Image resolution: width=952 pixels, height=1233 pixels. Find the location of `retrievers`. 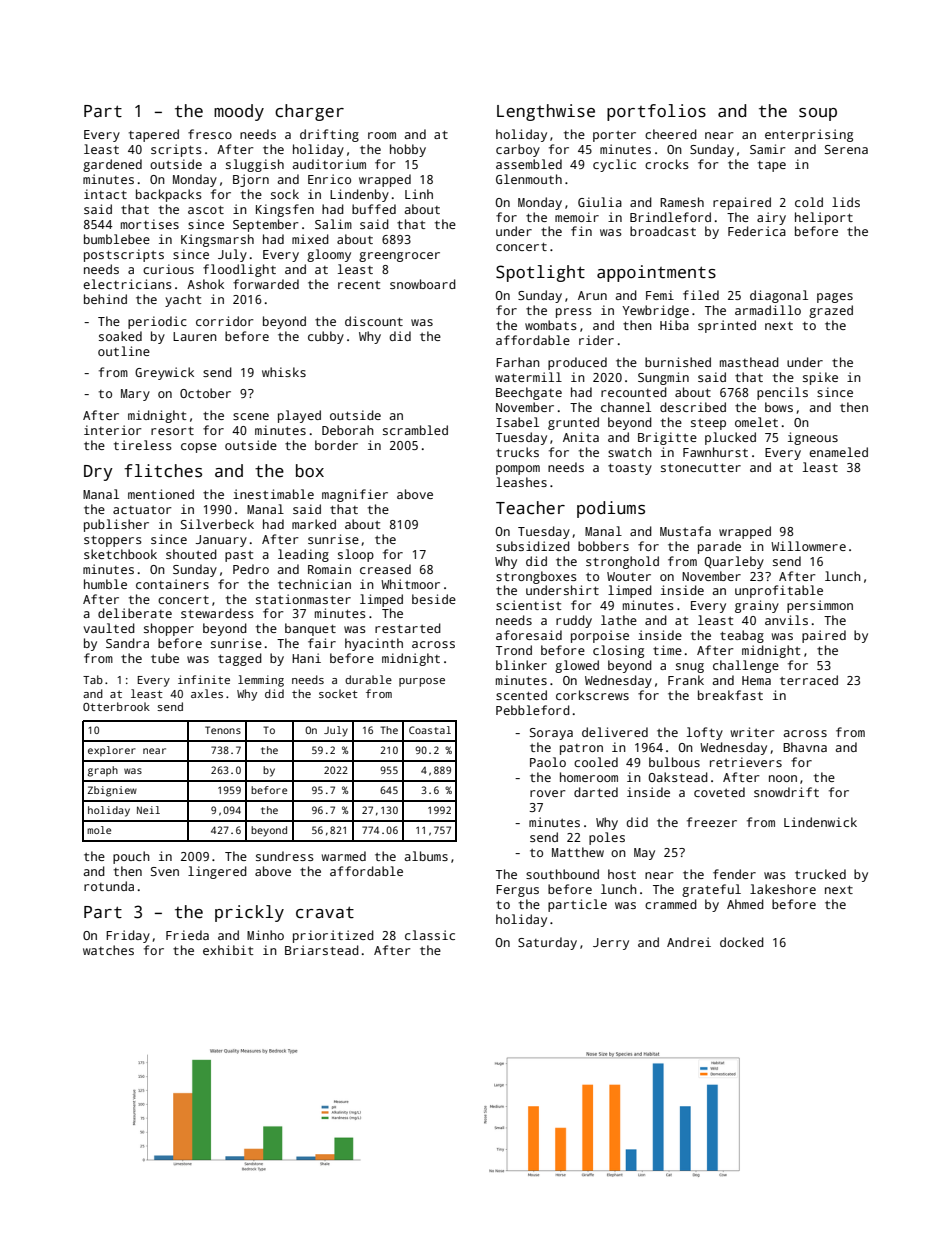

retrievers is located at coordinates (746, 762).
